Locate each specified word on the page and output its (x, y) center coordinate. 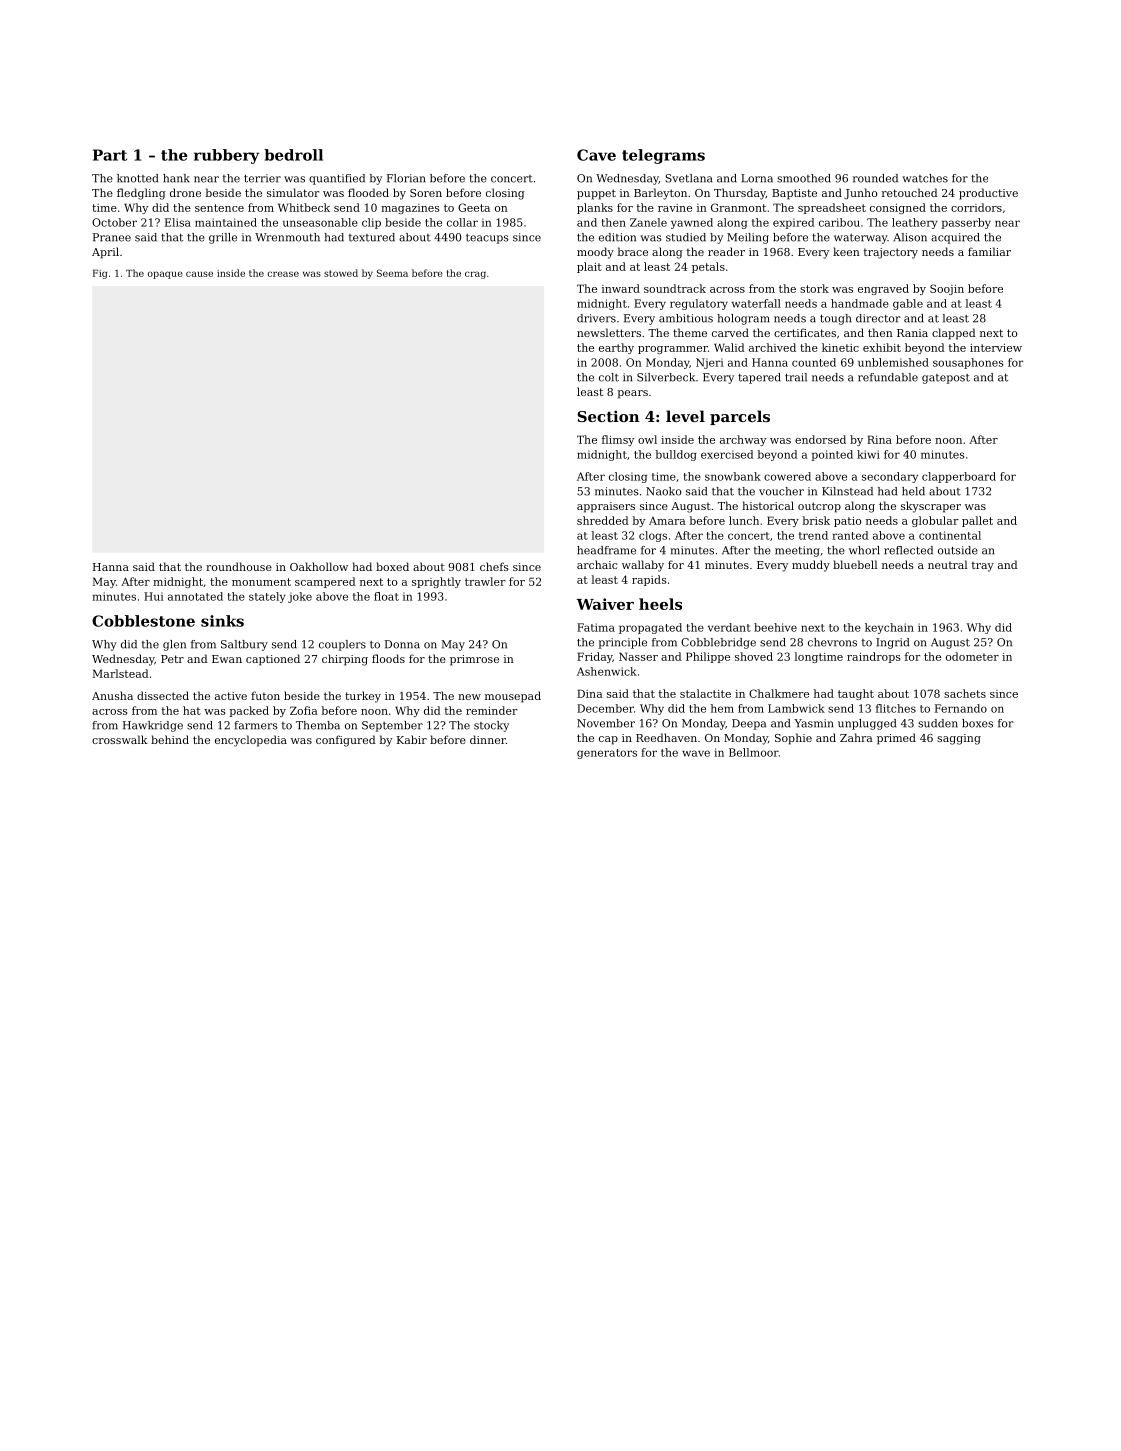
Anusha (112, 695)
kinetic (840, 347)
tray (983, 566)
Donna (402, 644)
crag (475, 275)
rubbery (226, 156)
